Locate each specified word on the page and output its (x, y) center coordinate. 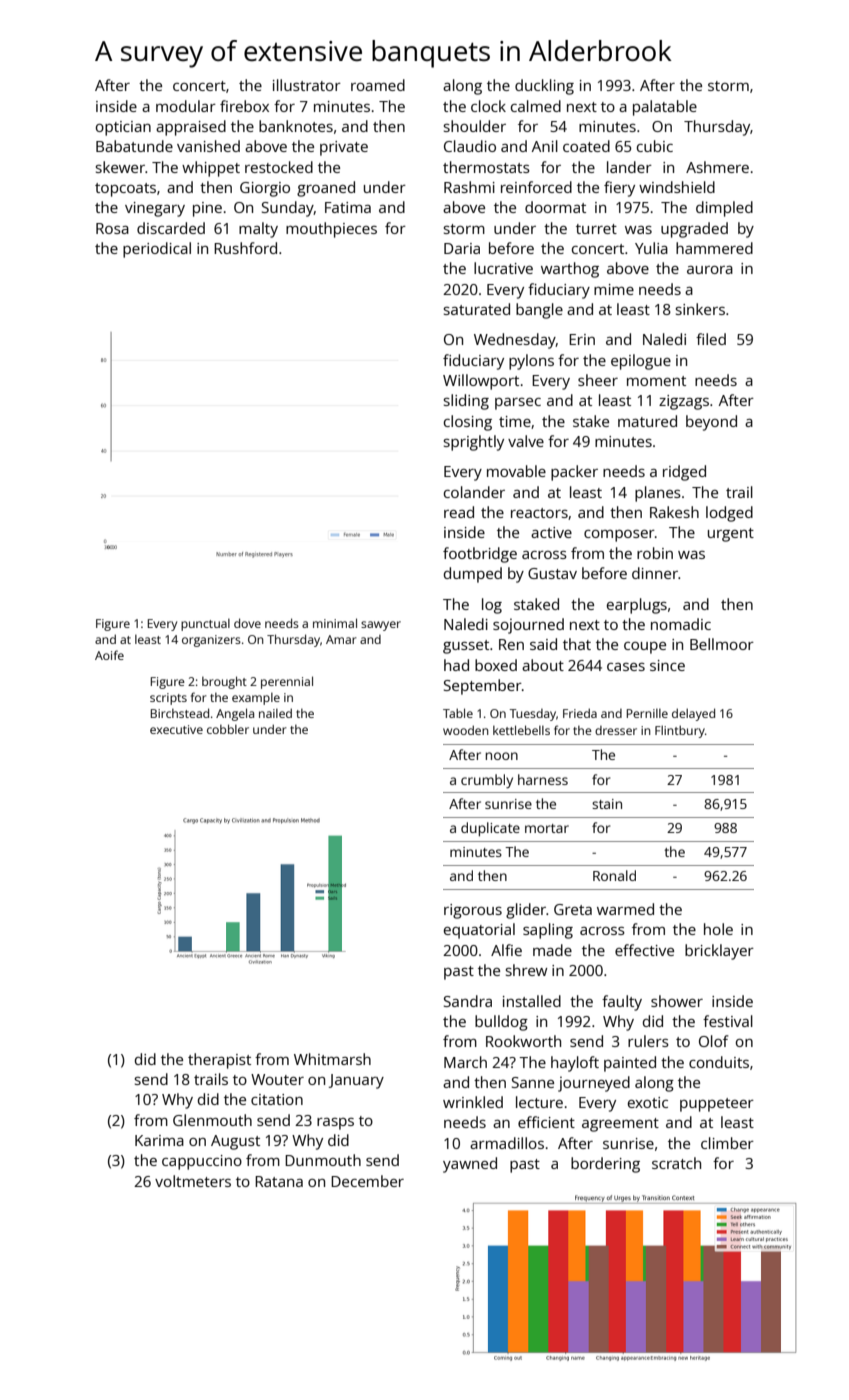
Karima (159, 1140)
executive (176, 729)
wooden (466, 730)
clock (488, 106)
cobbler (228, 729)
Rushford (245, 248)
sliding (466, 402)
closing (468, 423)
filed (711, 339)
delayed (693, 714)
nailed (275, 713)
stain (607, 804)
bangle (539, 311)
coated (586, 146)
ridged (684, 473)
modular (186, 106)
